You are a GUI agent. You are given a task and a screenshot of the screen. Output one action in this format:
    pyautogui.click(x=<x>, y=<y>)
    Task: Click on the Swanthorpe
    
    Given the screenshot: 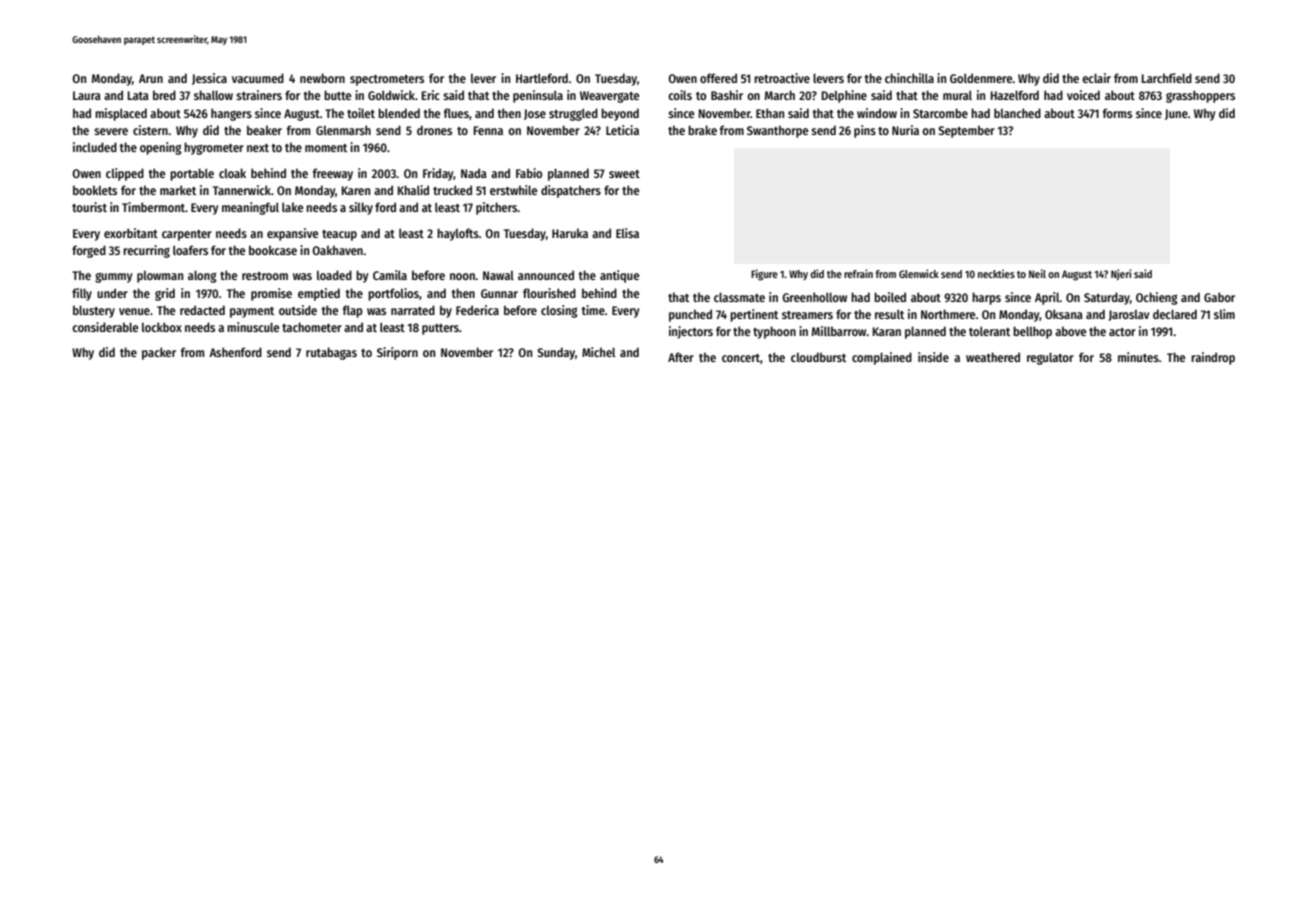 What is the action you would take?
    pyautogui.click(x=777, y=131)
